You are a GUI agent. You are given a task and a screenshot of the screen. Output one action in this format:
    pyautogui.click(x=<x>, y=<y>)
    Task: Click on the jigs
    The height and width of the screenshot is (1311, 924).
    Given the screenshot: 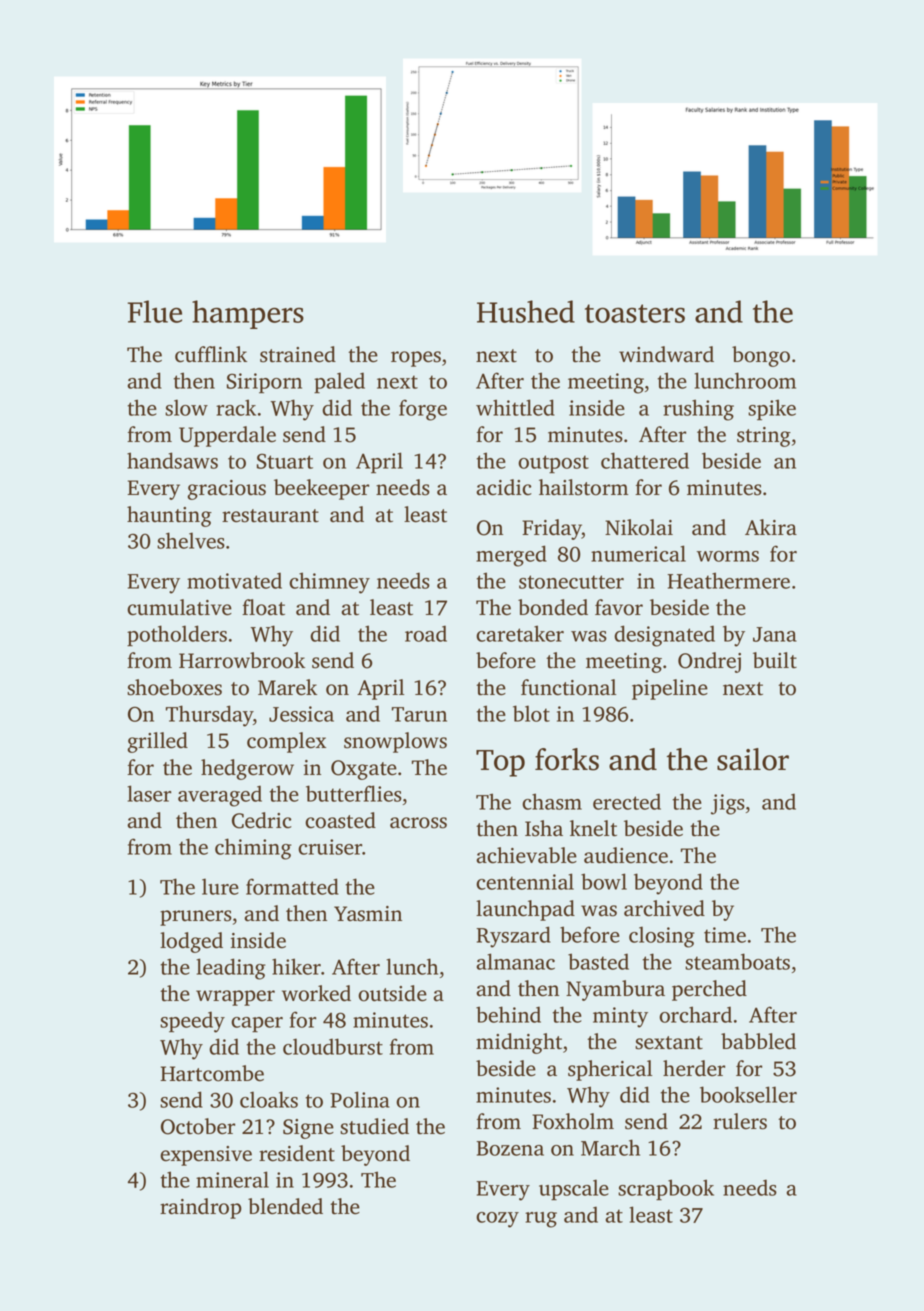 What is the action you would take?
    pyautogui.click(x=728, y=804)
